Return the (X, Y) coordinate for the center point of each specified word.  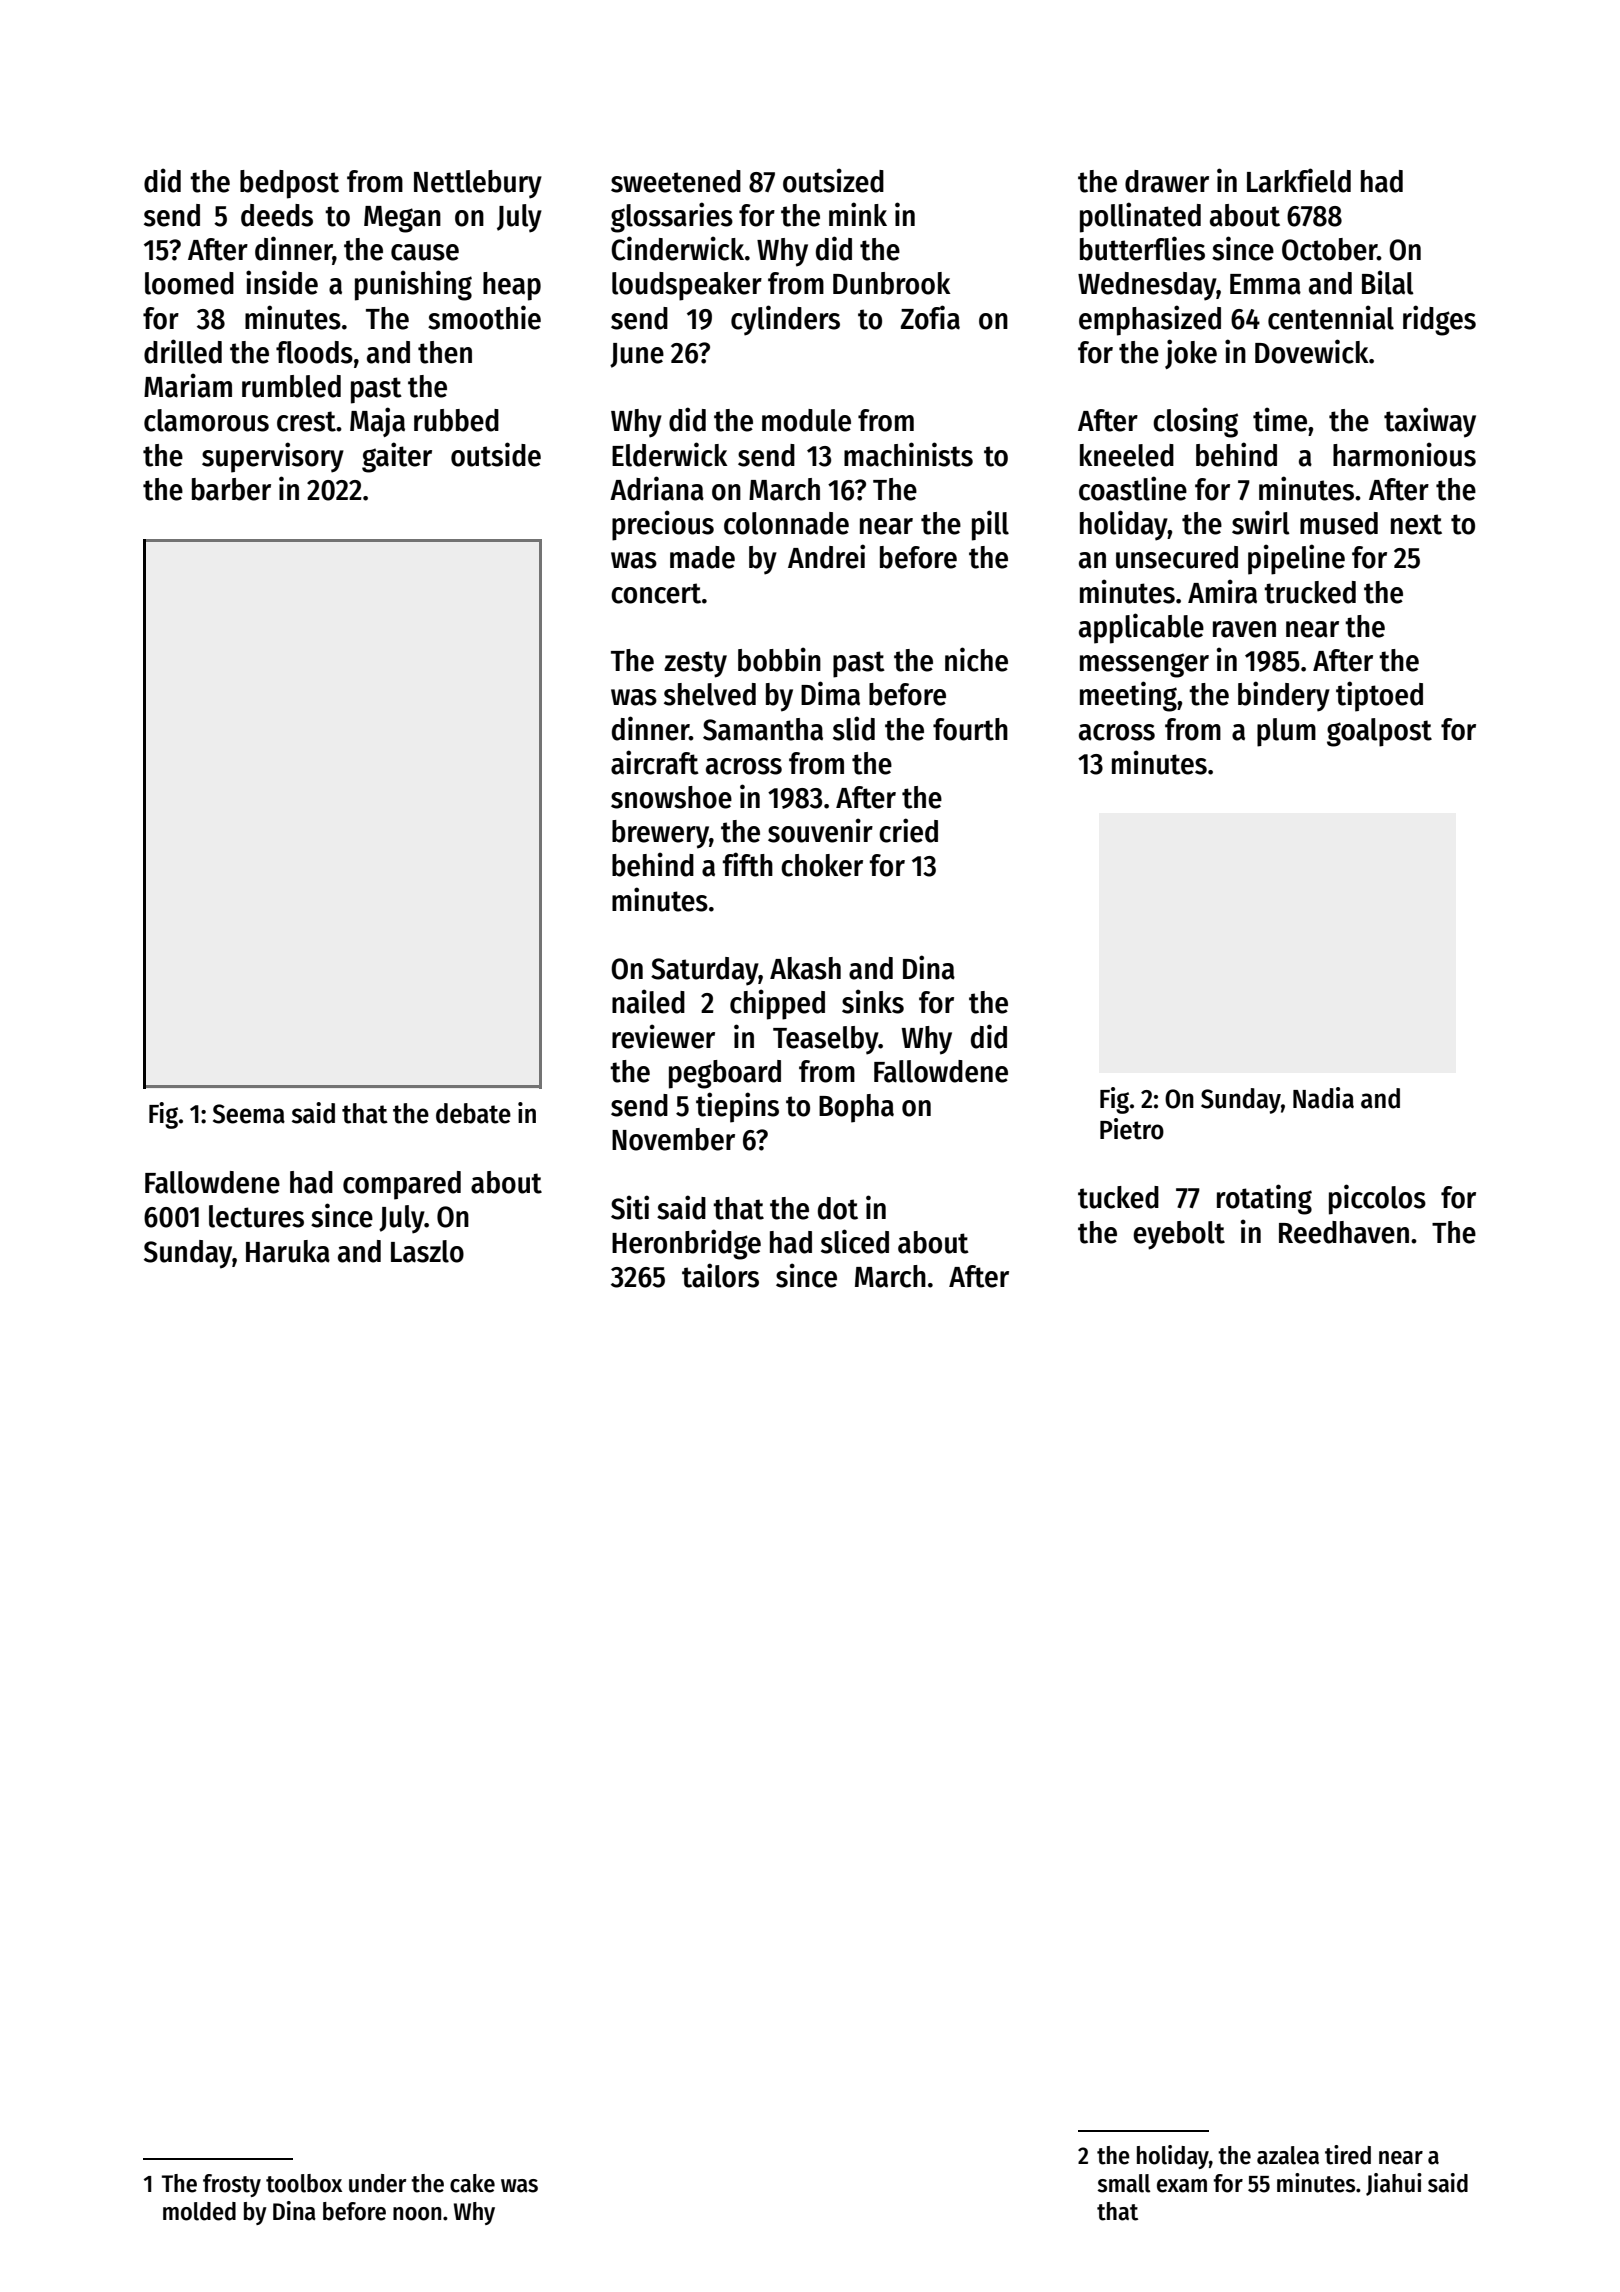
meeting (1128, 696)
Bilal (1388, 282)
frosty (232, 2185)
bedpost (289, 184)
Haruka (288, 1251)
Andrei (826, 556)
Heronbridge (686, 1244)
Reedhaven (1344, 1232)
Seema (249, 1114)
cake (472, 2183)
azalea (1288, 2155)
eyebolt (1179, 1235)
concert (656, 593)
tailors (720, 1275)
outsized (833, 180)
